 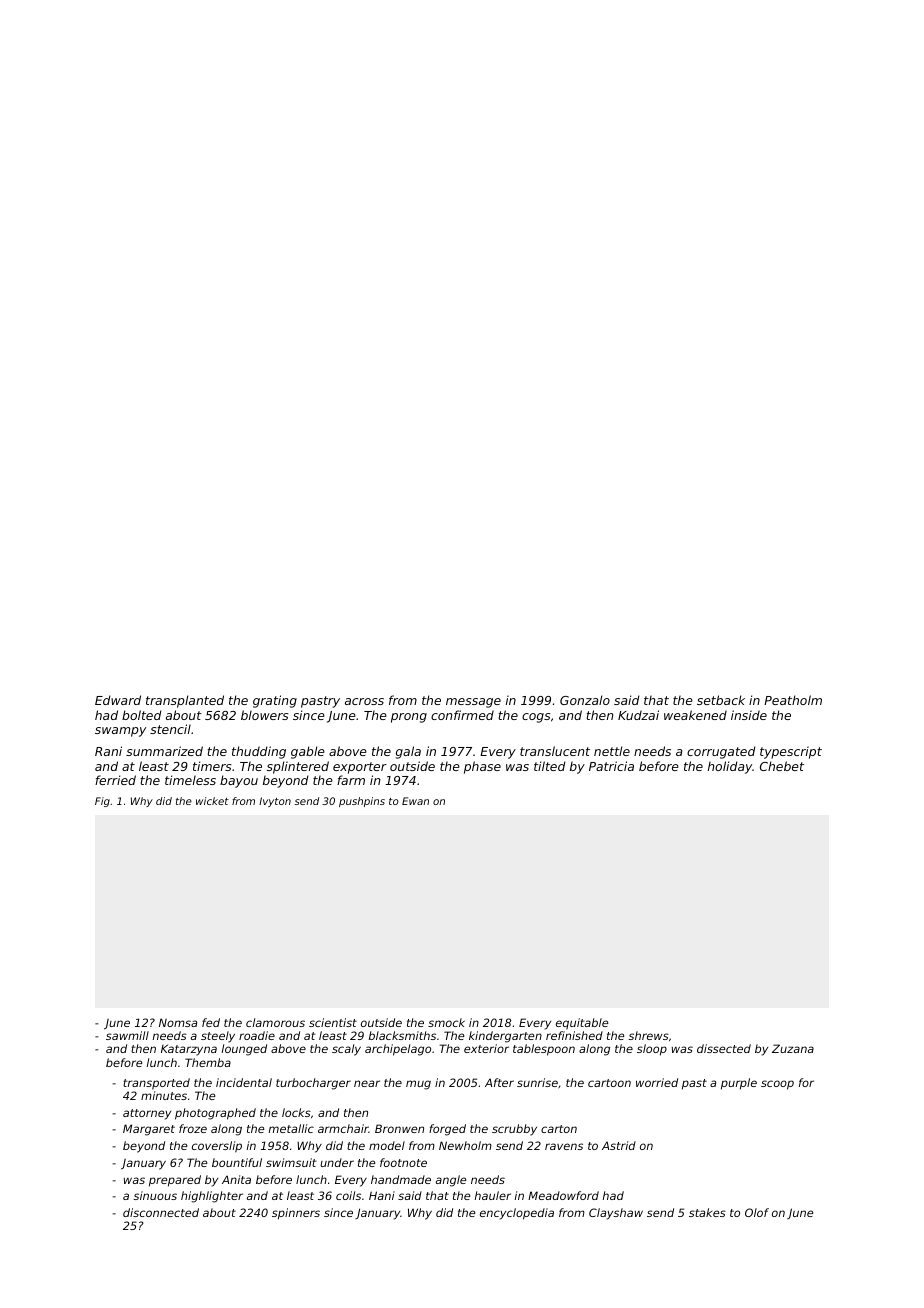 I want to click on Ewan, so click(x=415, y=801).
